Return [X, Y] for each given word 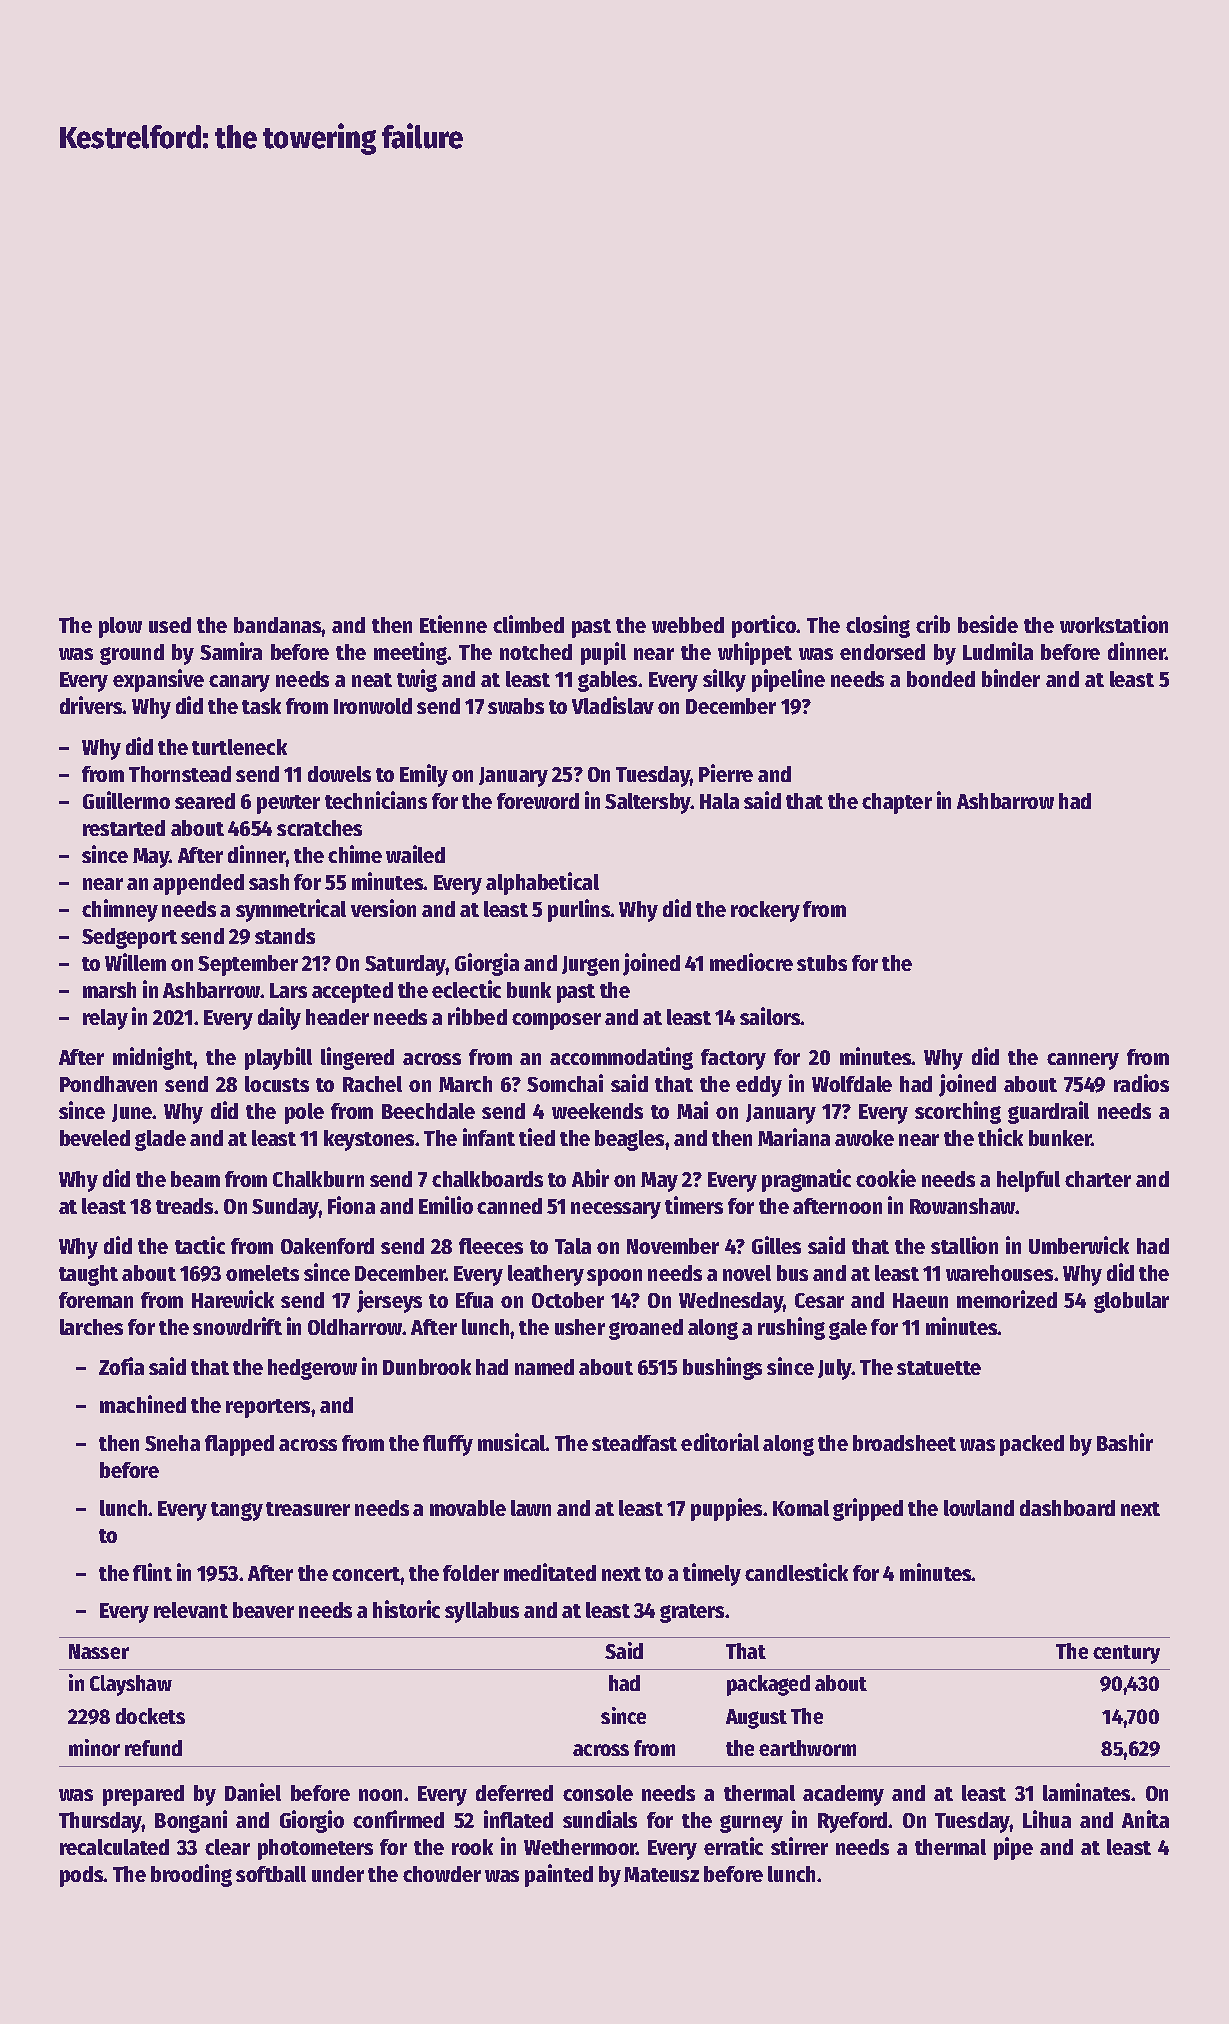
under [338, 1874]
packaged [768, 1685]
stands [285, 936]
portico [764, 626]
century [1126, 1654]
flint [152, 1572]
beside [988, 624]
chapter [897, 803]
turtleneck [239, 747]
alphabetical [542, 883]
